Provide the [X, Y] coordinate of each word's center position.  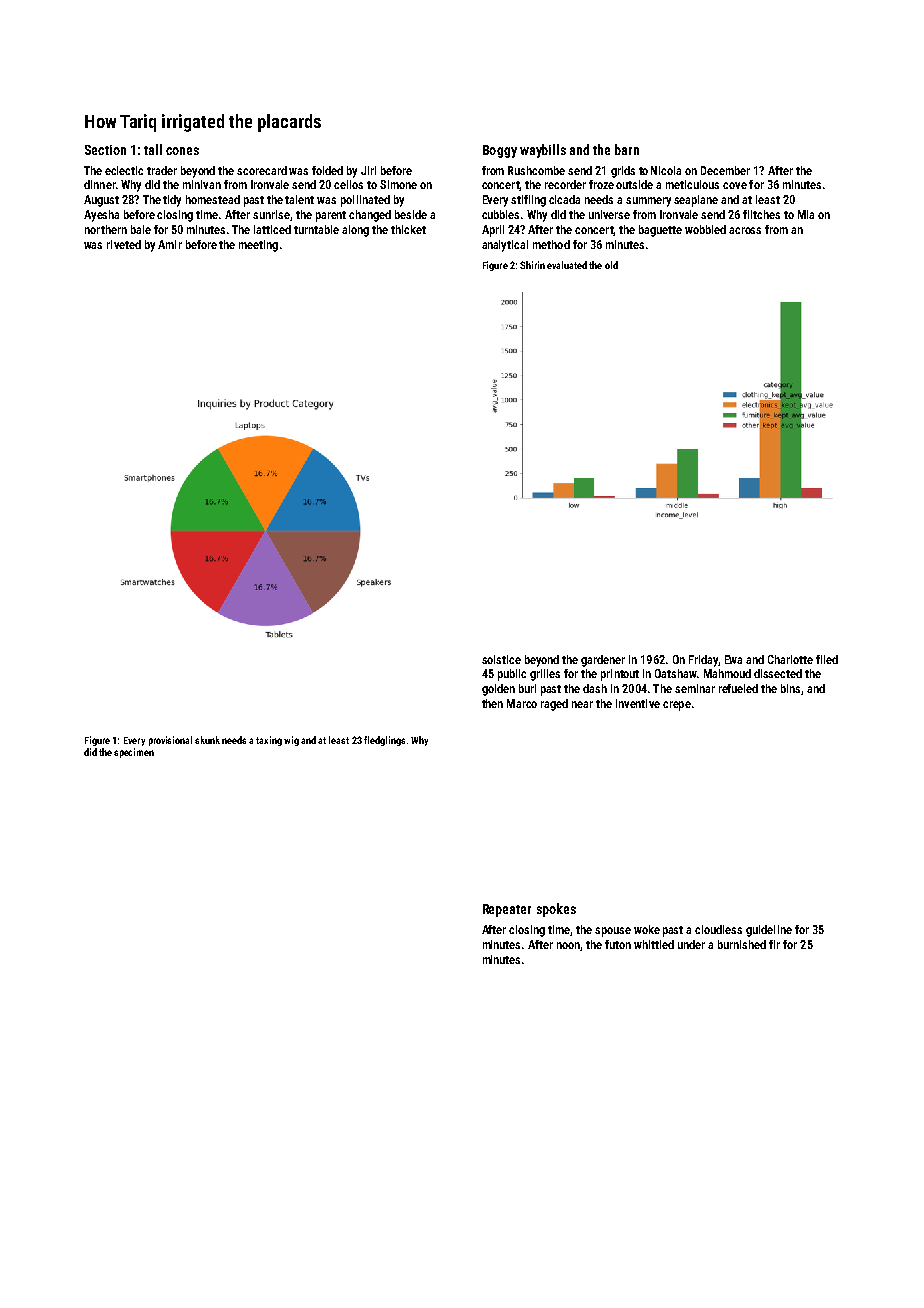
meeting [258, 246]
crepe [677, 706]
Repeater [507, 910]
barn [627, 149]
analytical [505, 246]
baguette [660, 231]
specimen [134, 753]
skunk [207, 740]
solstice [501, 659]
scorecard [262, 170]
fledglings [384, 741]
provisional [170, 741]
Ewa [733, 659]
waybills [543, 151]
